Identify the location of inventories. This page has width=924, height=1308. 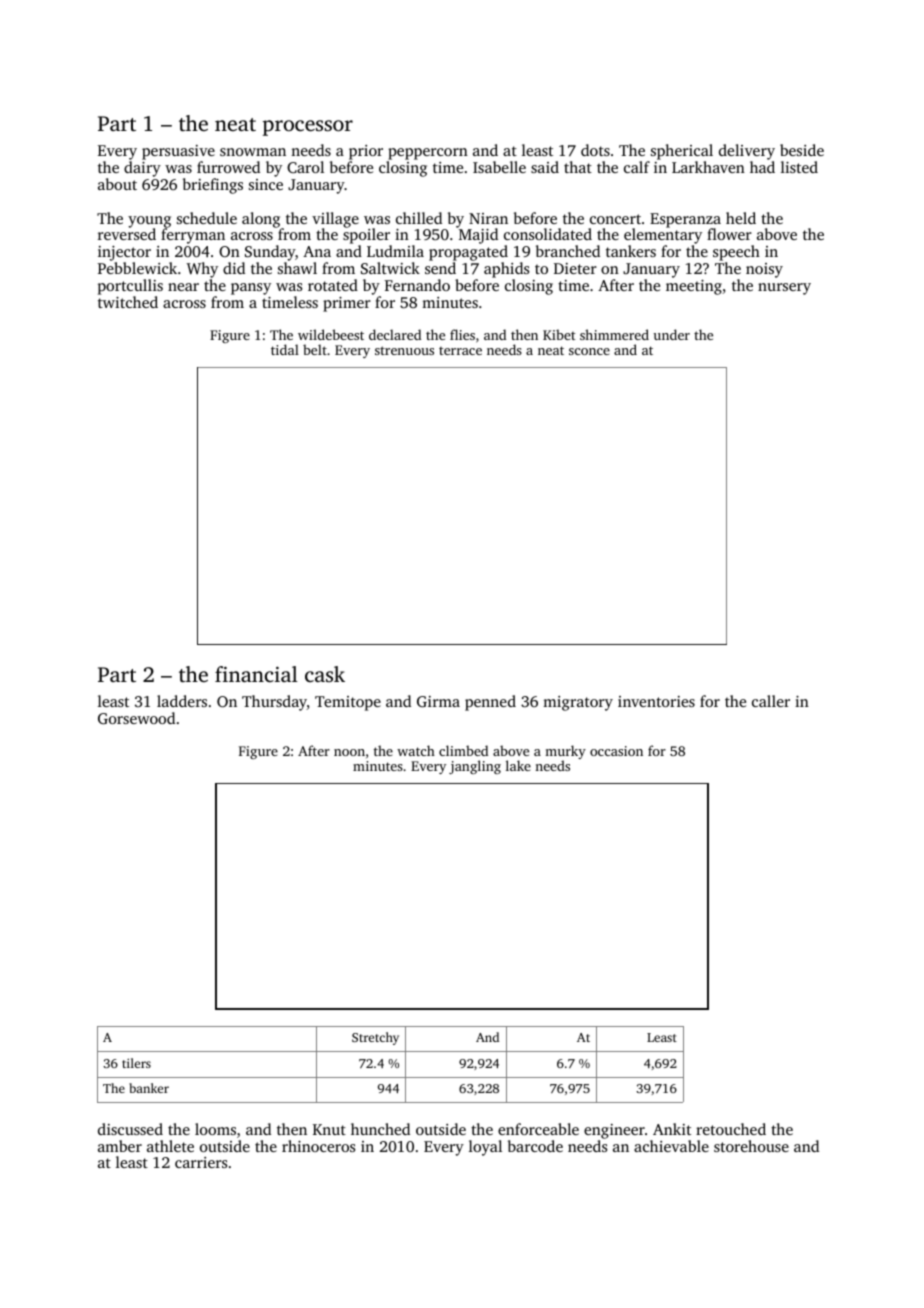
(656, 701).
